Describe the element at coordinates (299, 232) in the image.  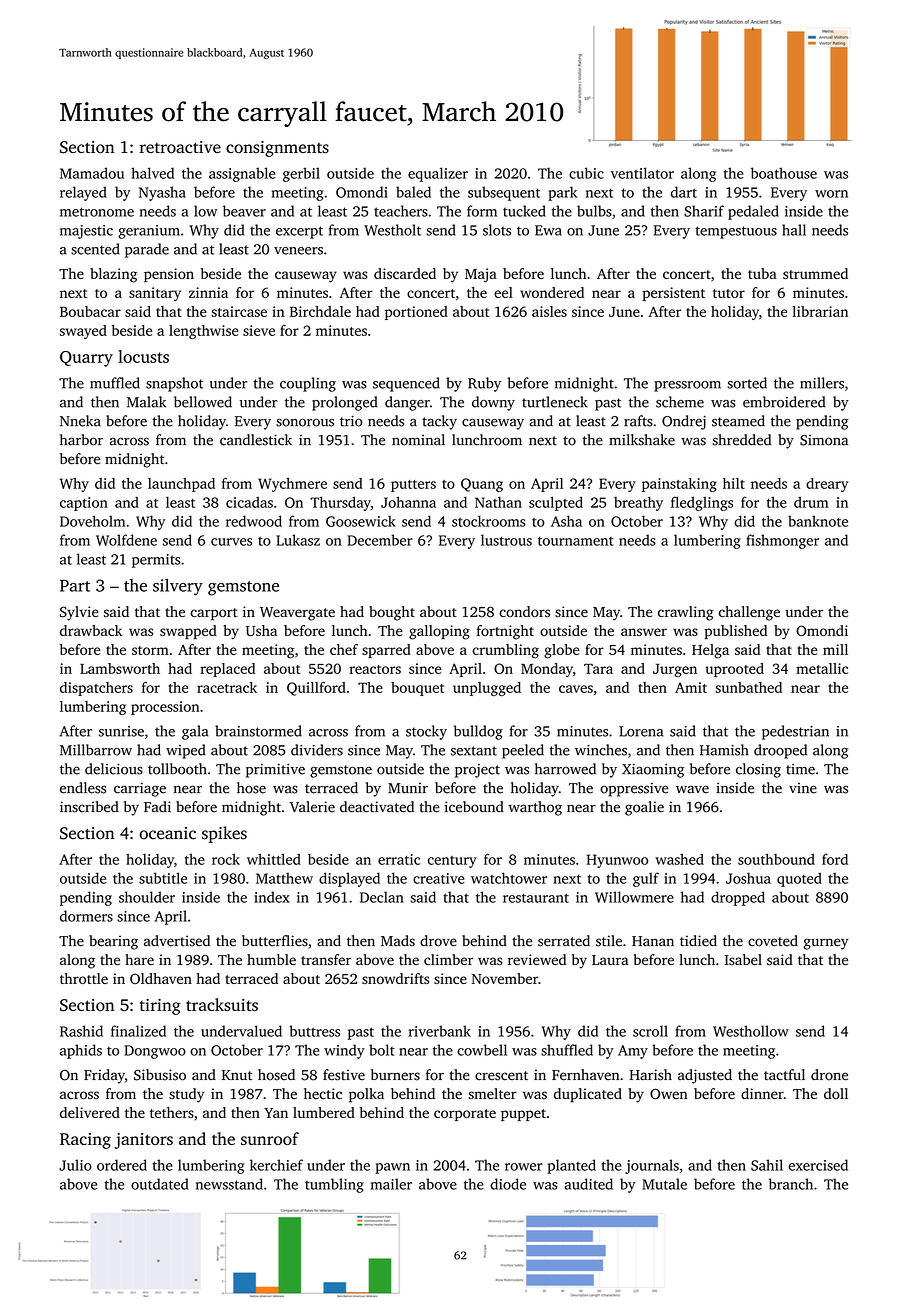
I see `excerpt` at that location.
